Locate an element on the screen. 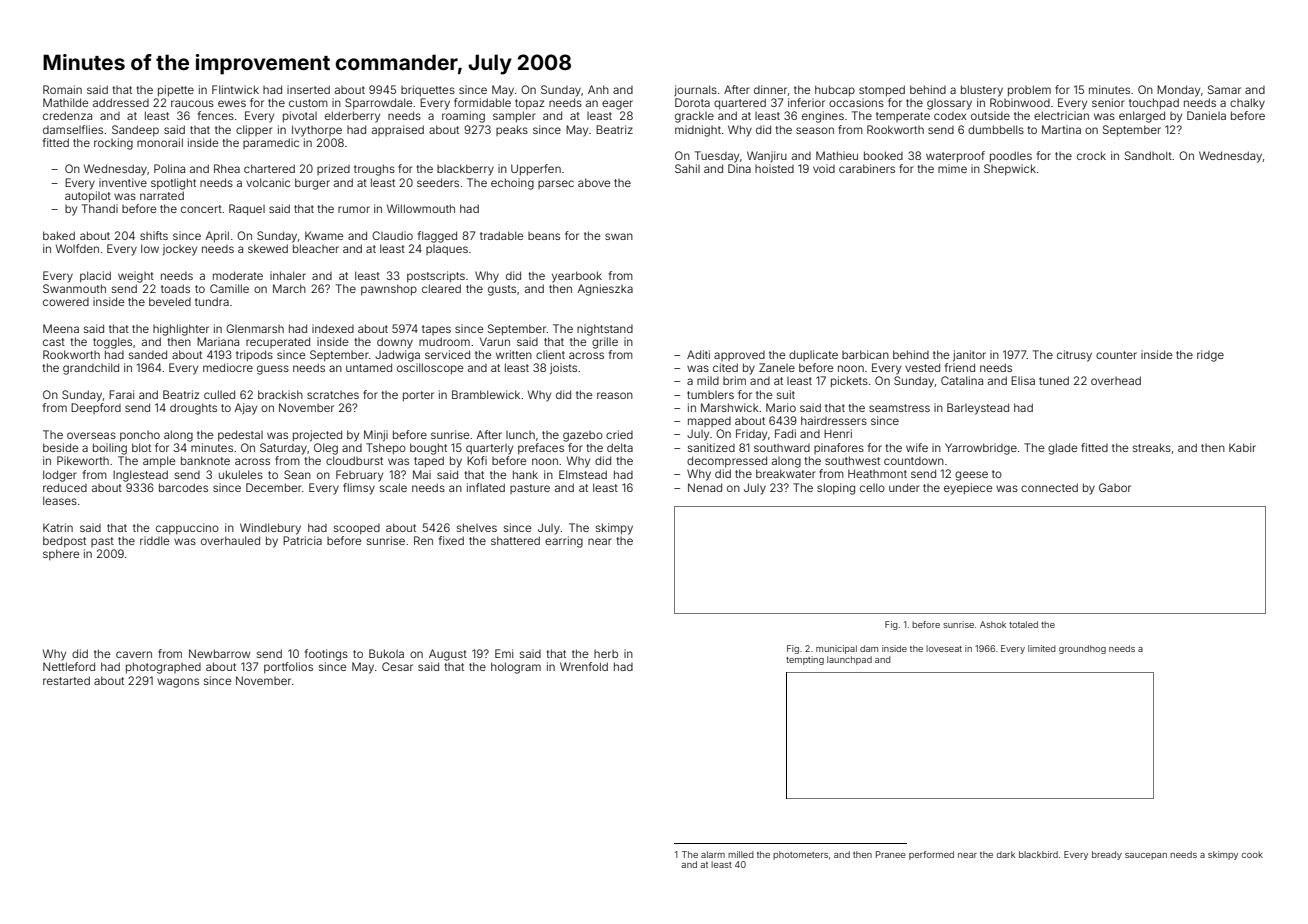  leases is located at coordinates (60, 500).
